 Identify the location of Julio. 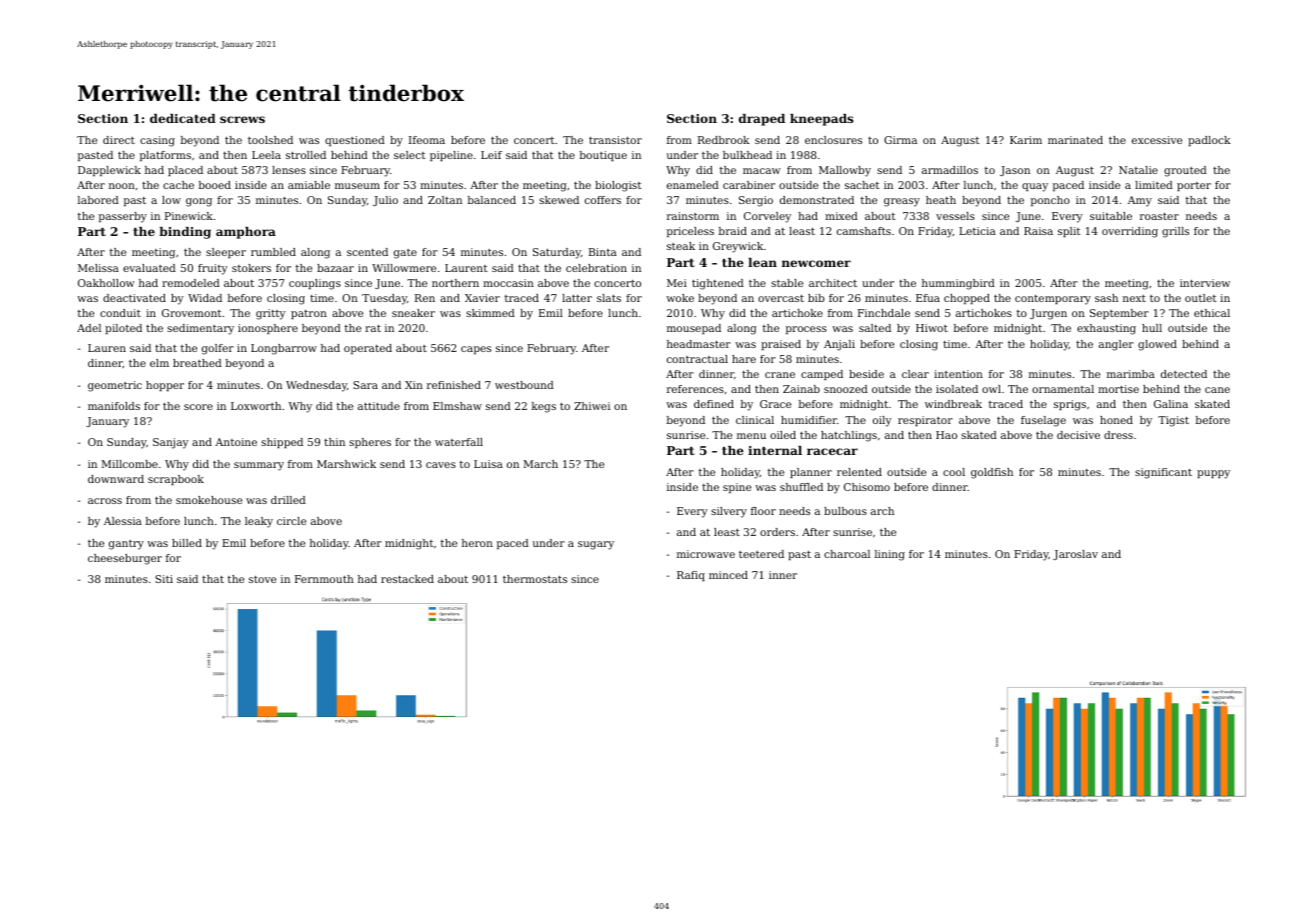
(385, 201).
